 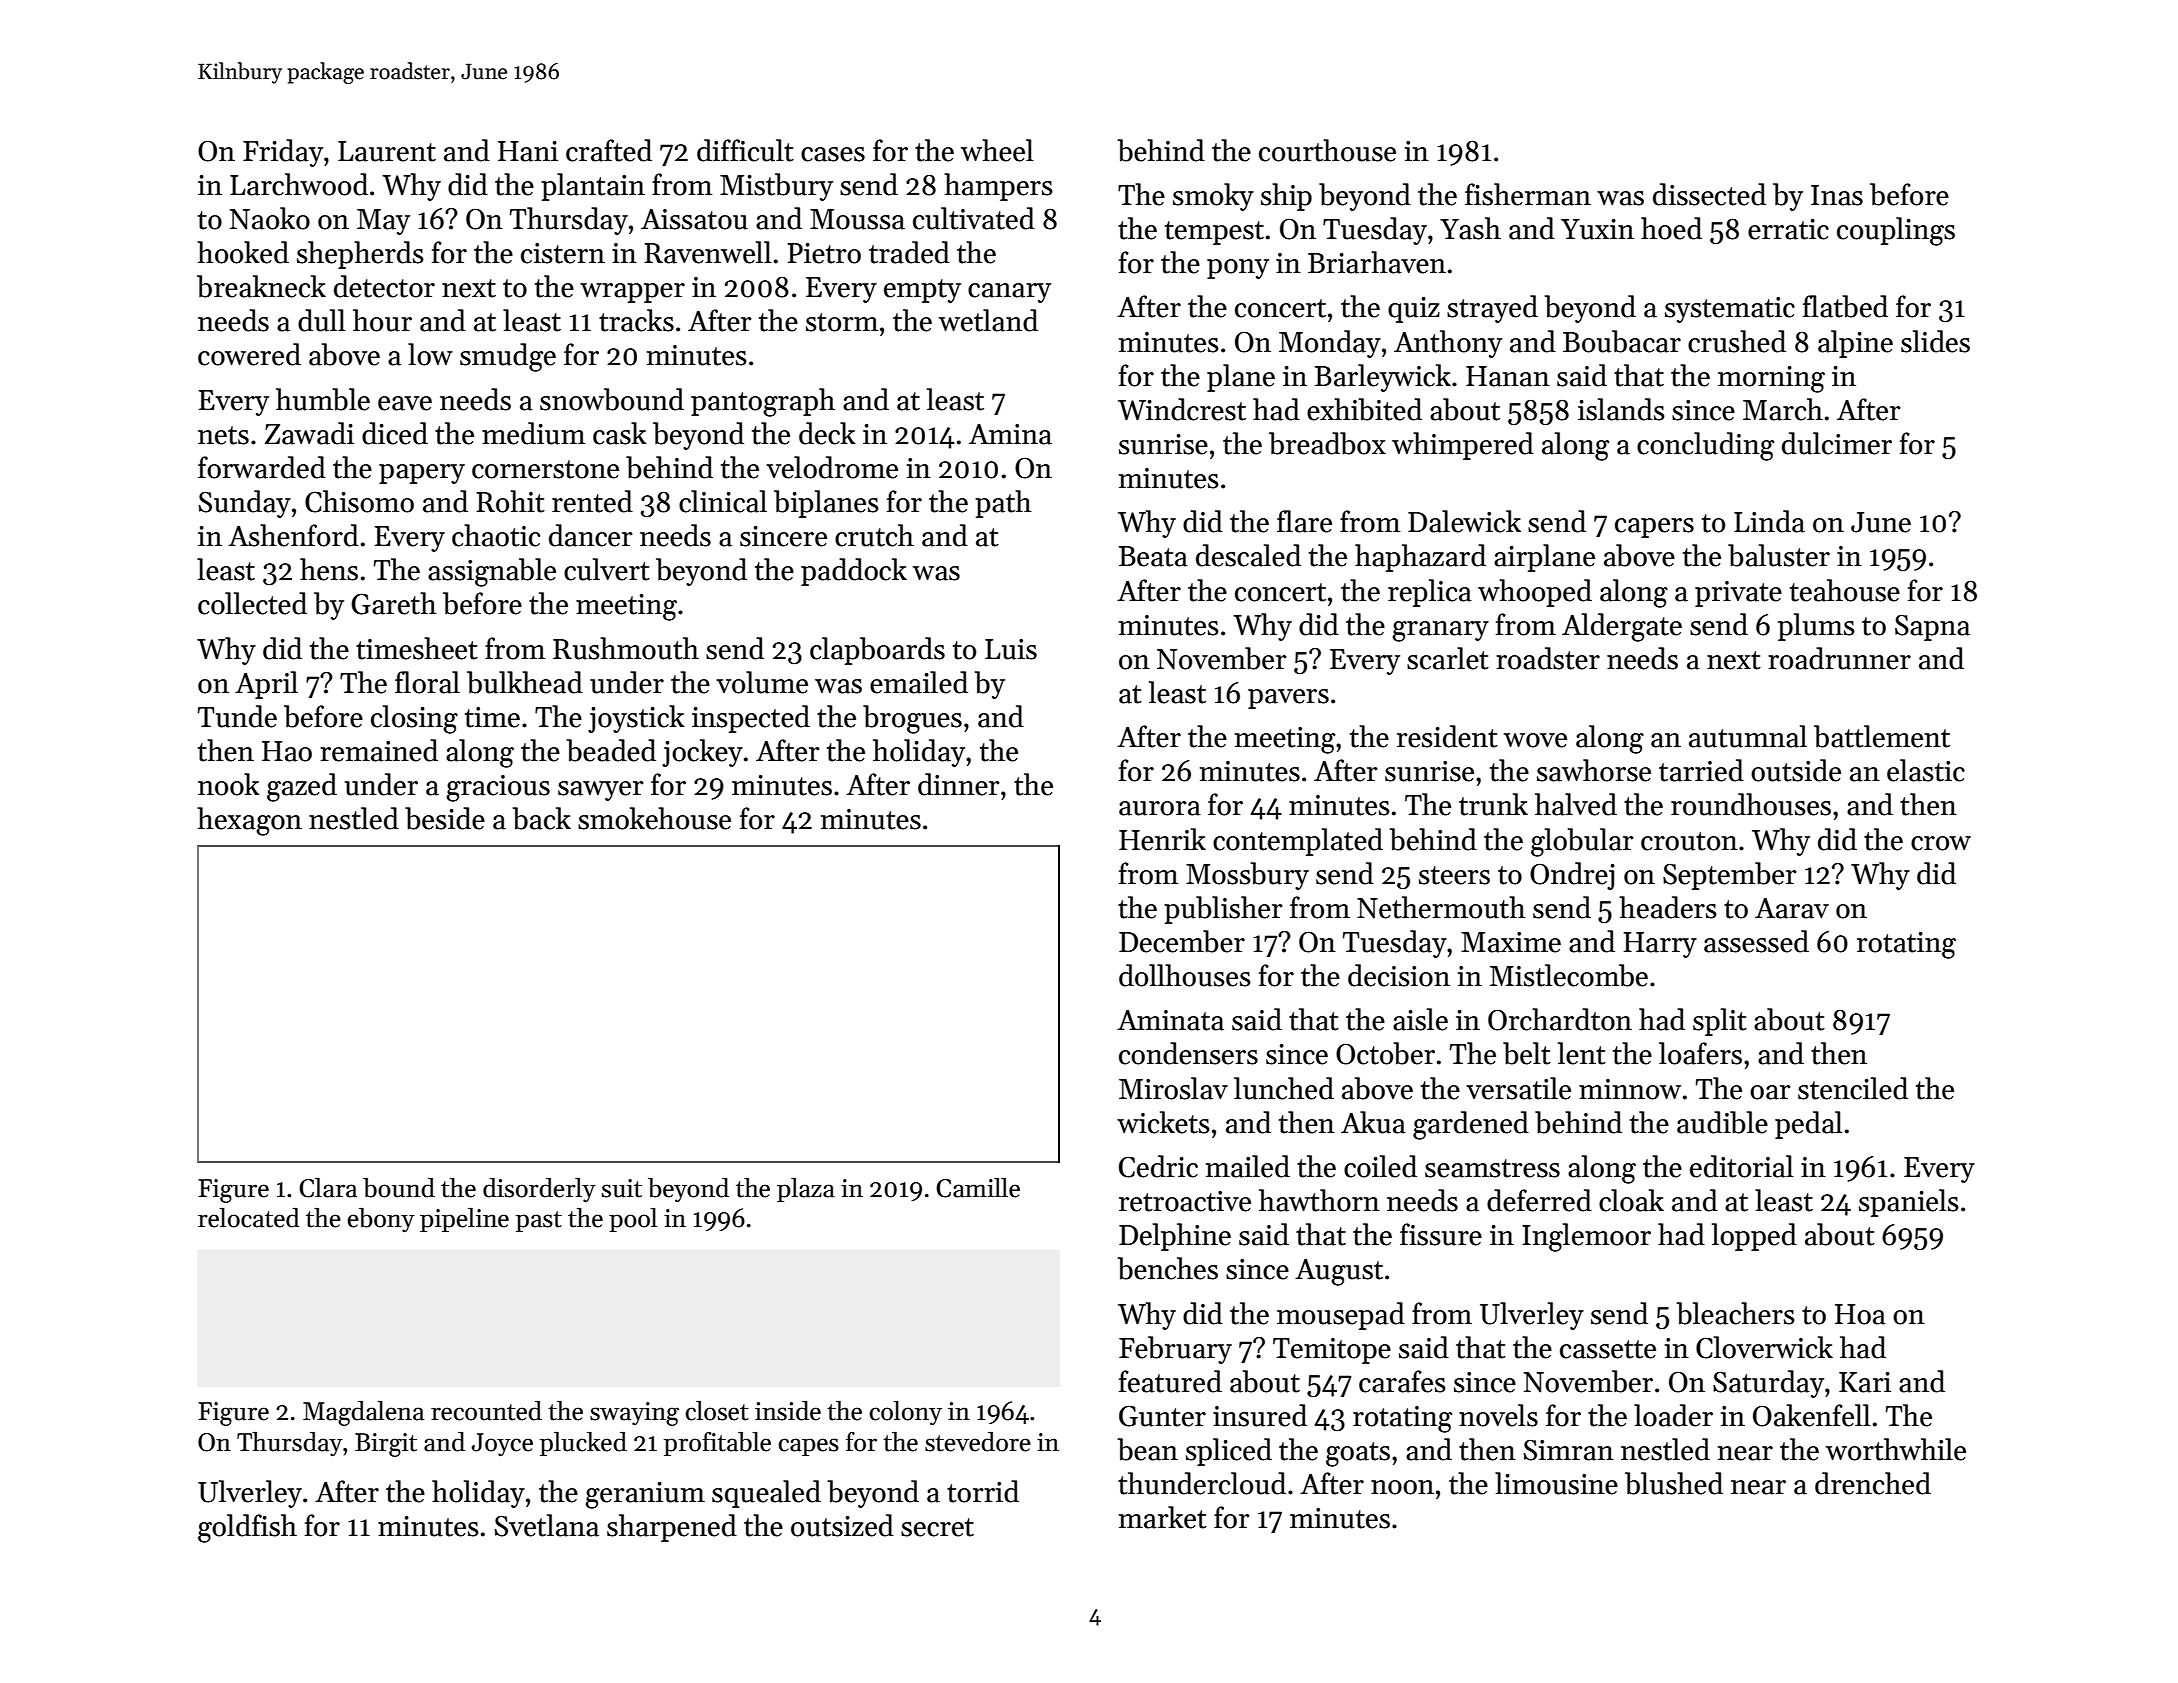 I want to click on benches, so click(x=1168, y=1268).
